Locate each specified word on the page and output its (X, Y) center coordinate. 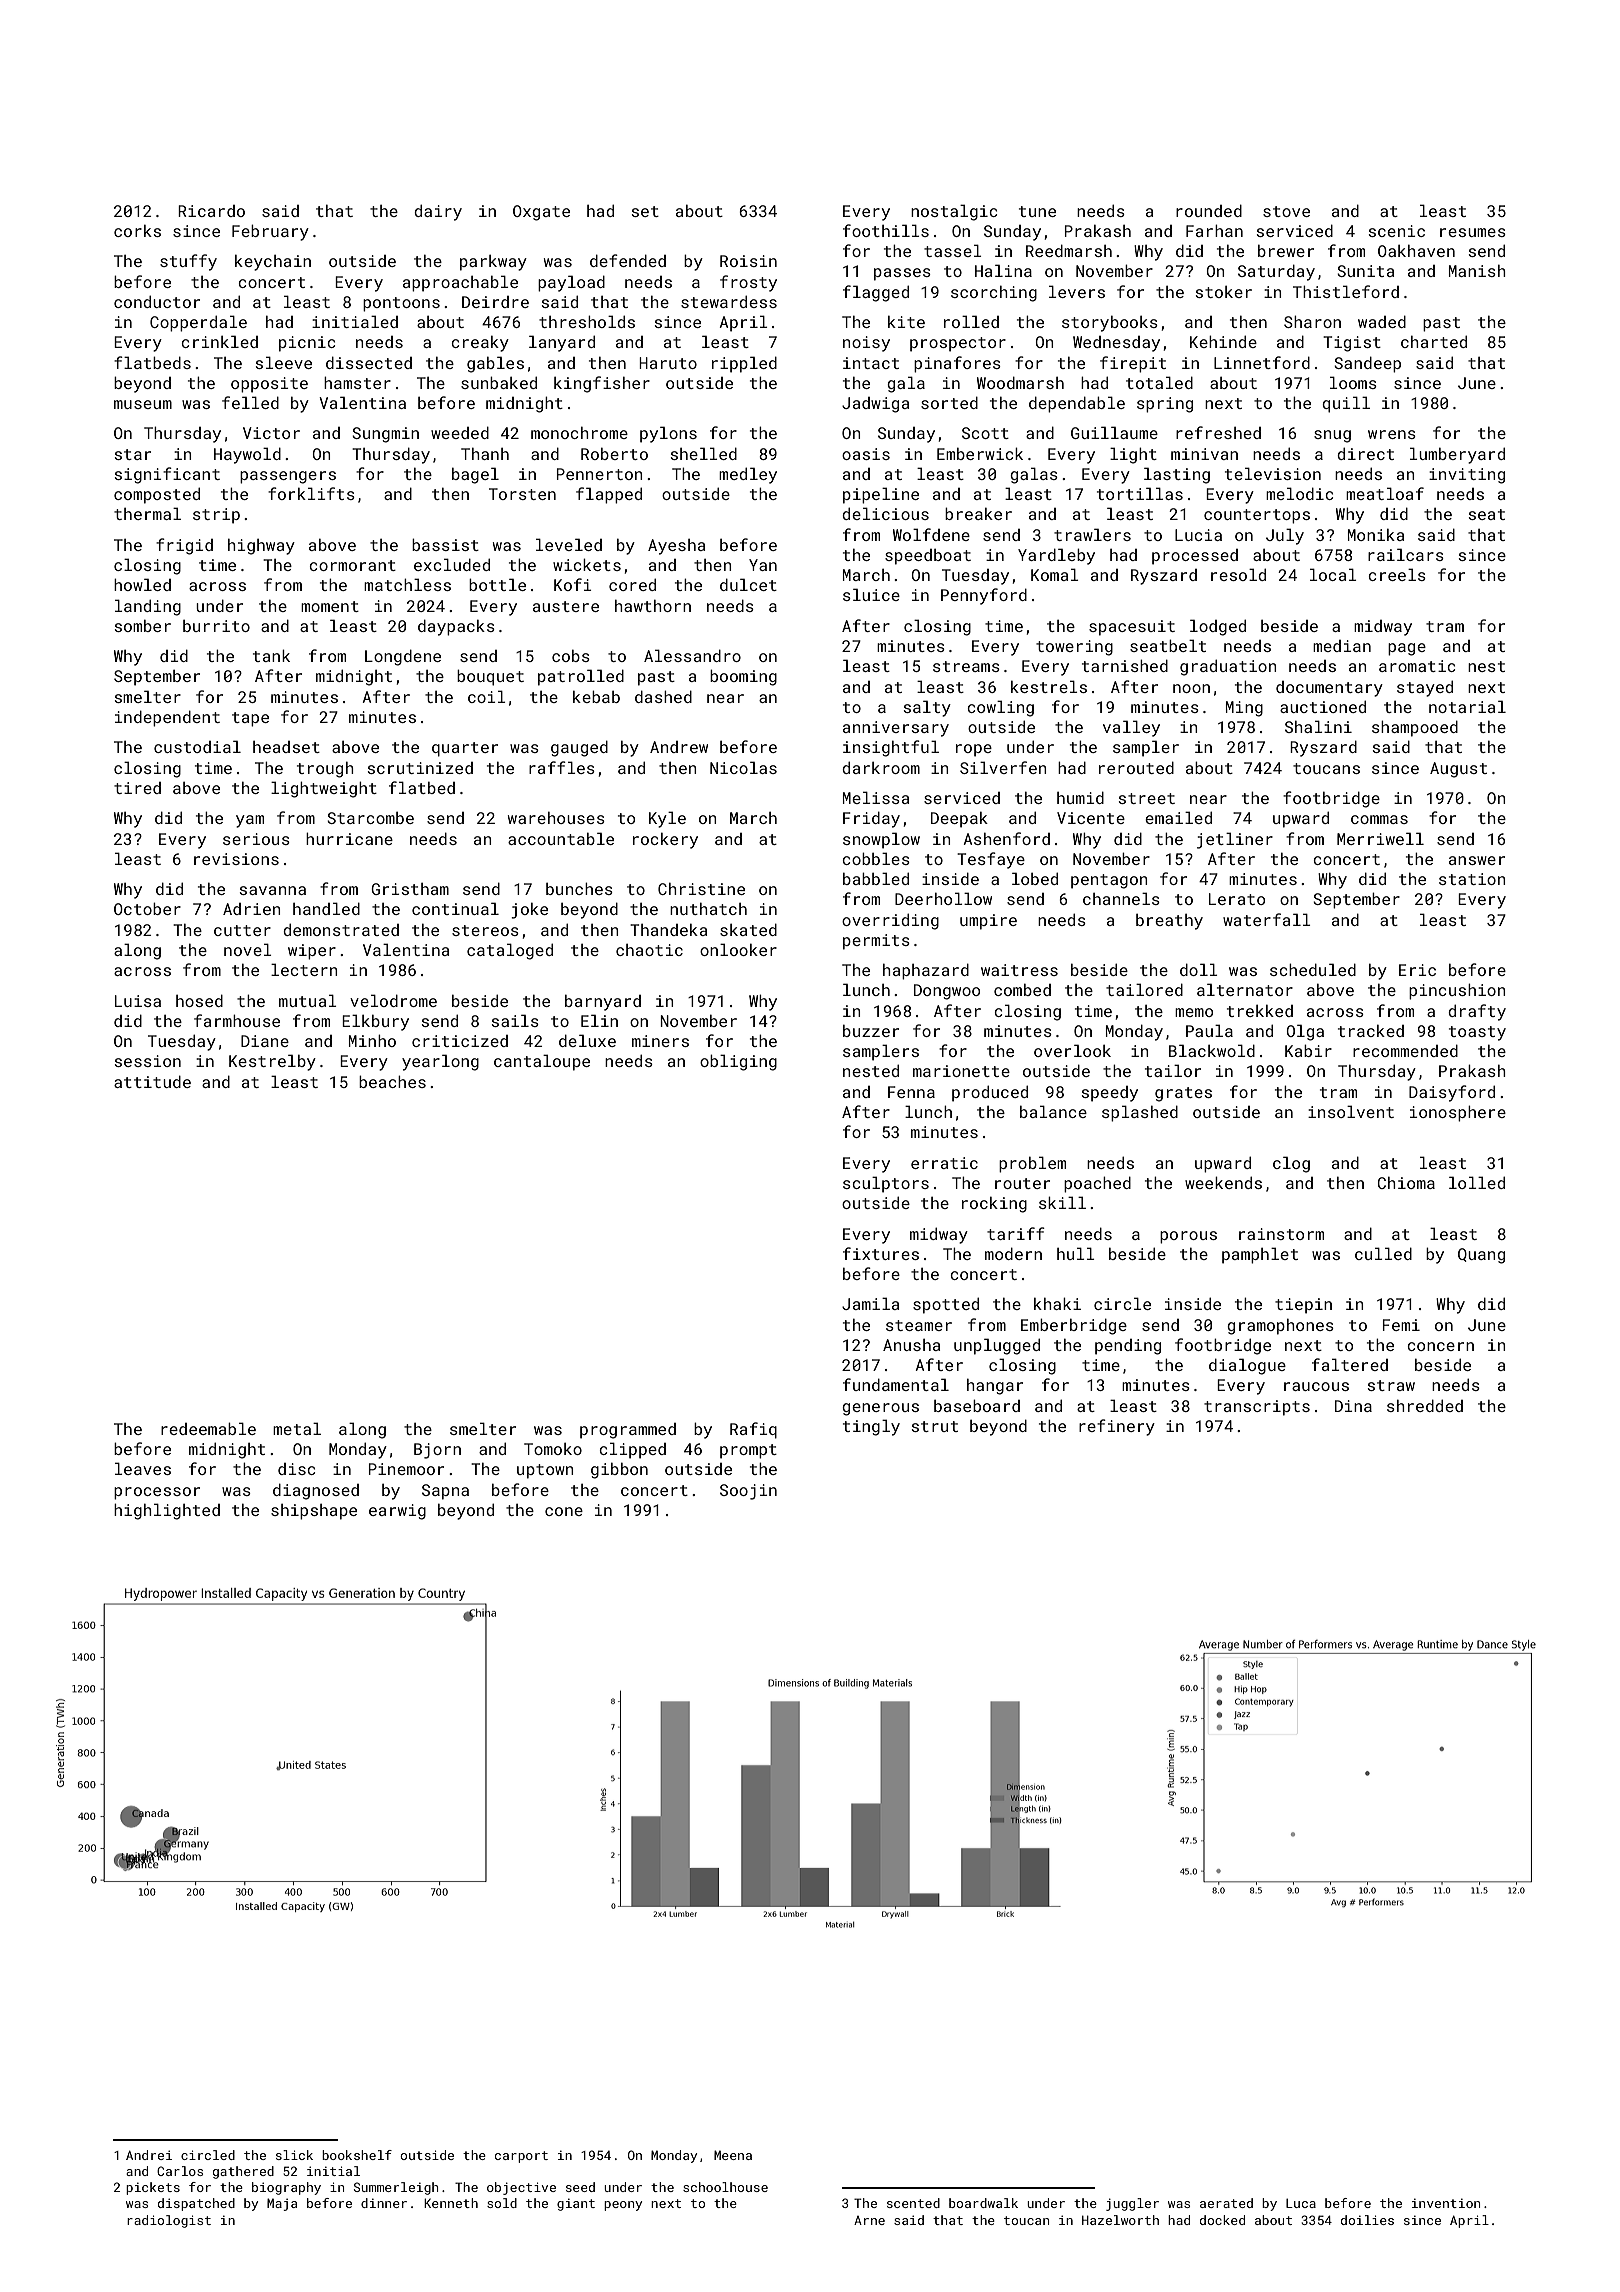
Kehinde (1223, 341)
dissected (369, 362)
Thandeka (668, 930)
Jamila (870, 1303)
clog (1291, 1164)
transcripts (1257, 1408)
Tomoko (553, 1449)
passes (902, 274)
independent (167, 718)
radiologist (169, 2221)
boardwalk (983, 2203)
